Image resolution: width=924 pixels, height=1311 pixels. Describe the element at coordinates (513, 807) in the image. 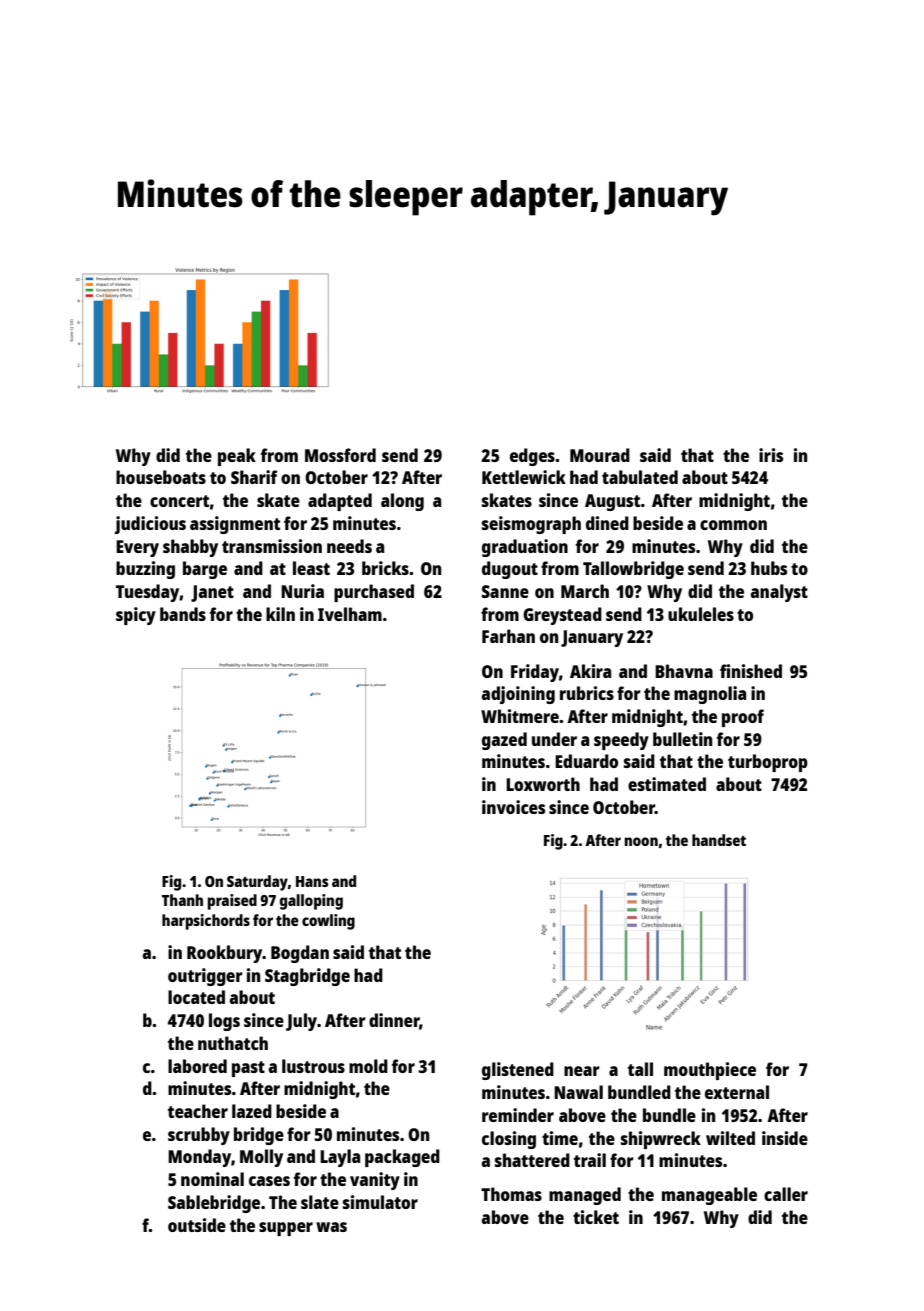

I see `invoices` at that location.
